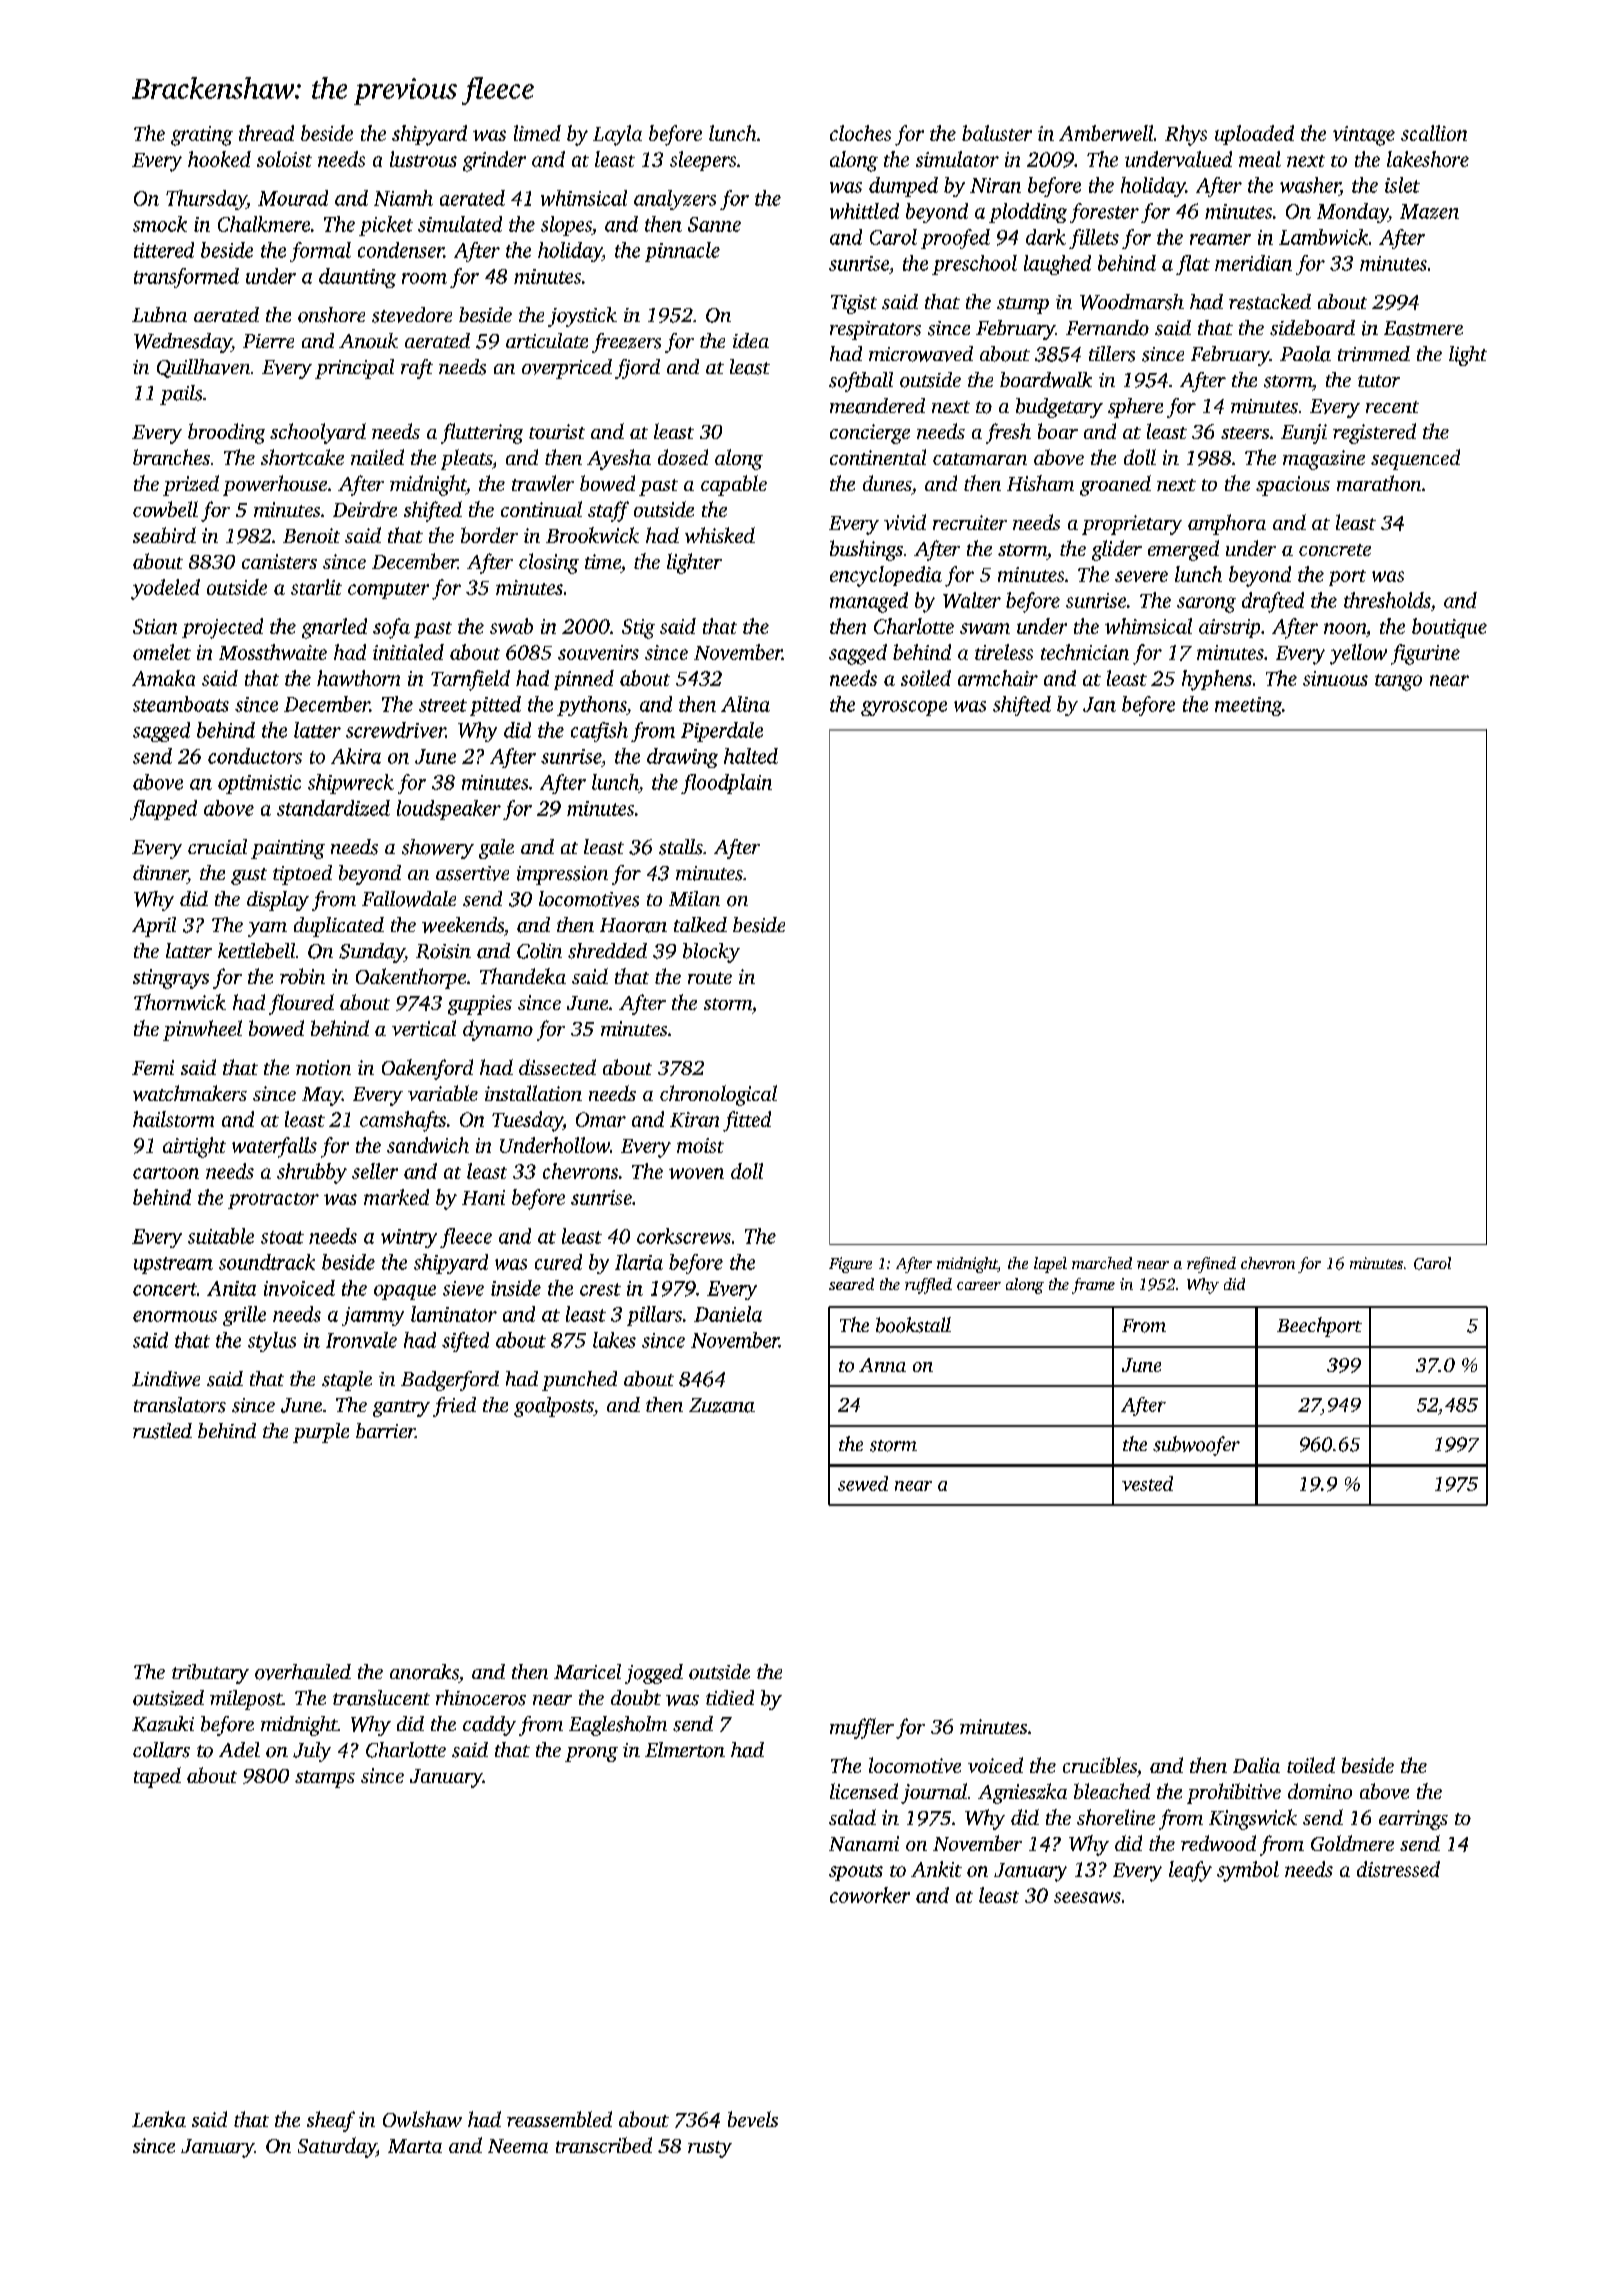 The image size is (1620, 2292). Describe the element at coordinates (913, 1325) in the screenshot. I see `bookstall` at that location.
